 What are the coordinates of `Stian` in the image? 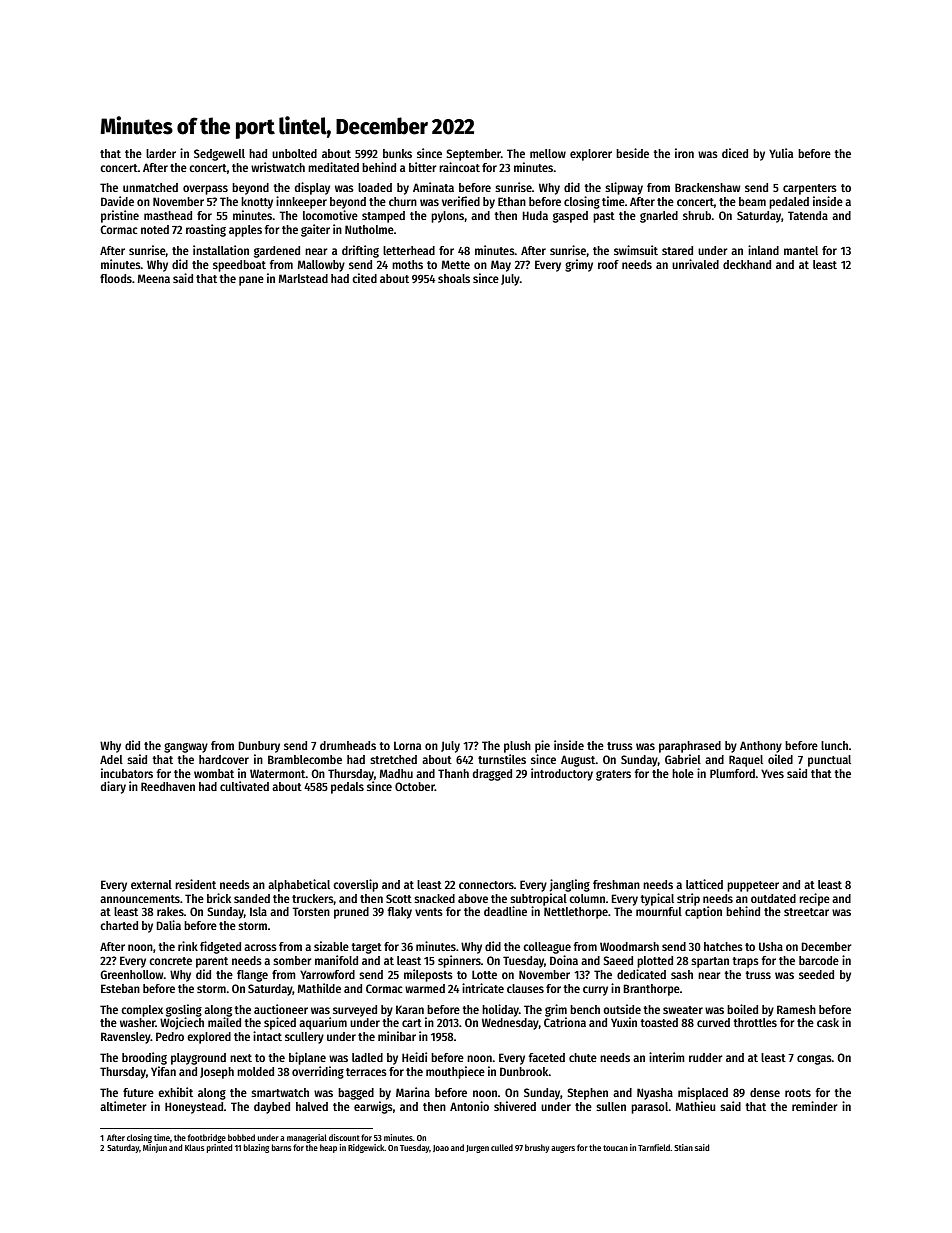 It's located at (683, 1147).
